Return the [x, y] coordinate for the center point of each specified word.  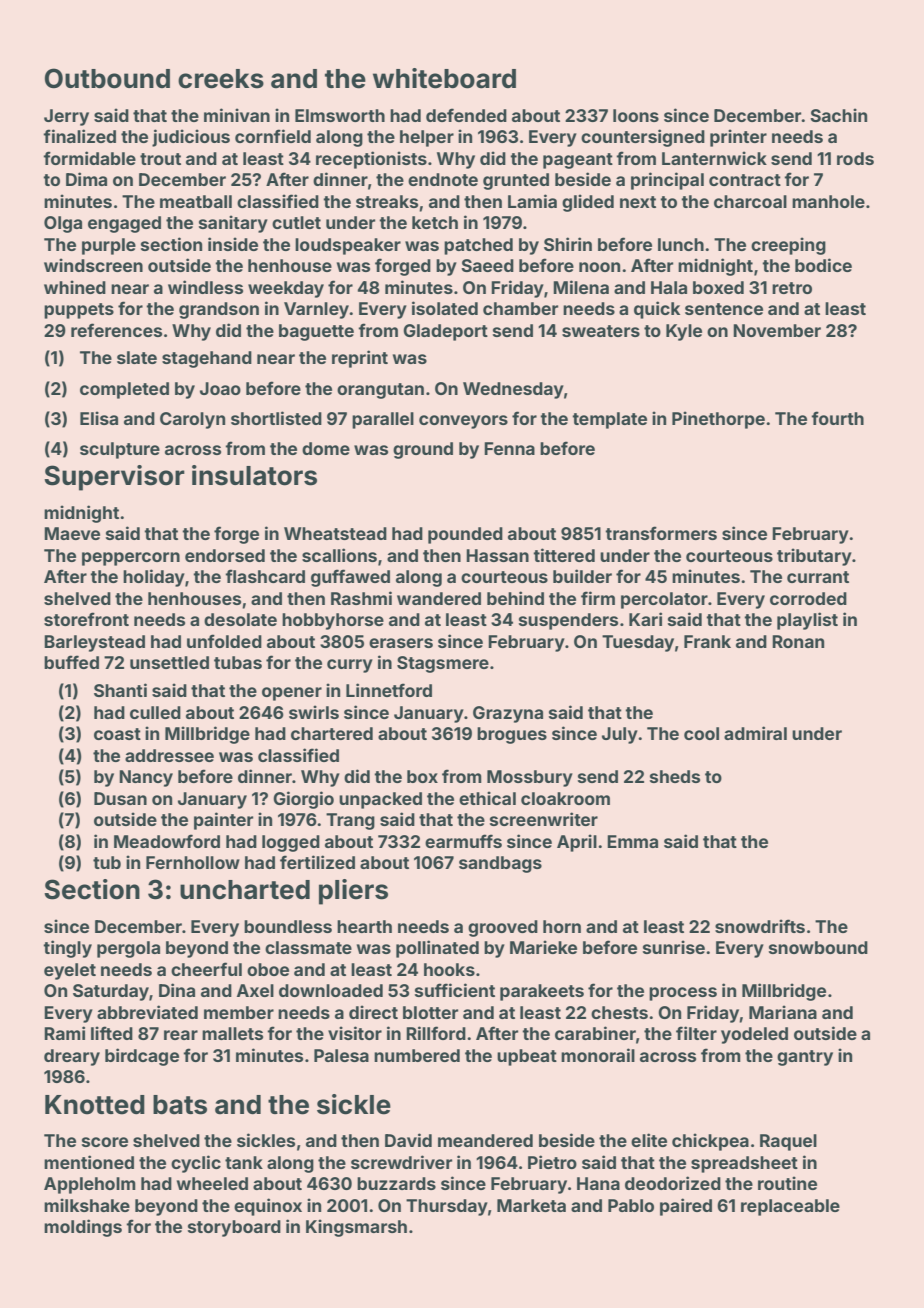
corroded [808, 598]
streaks [387, 201]
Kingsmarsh [356, 1228]
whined [75, 287]
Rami [64, 1033]
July [620, 735]
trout [160, 159]
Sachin [838, 115]
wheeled [212, 1183]
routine [787, 1183]
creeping [788, 246]
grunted [516, 181]
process [683, 994]
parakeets [542, 992]
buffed [71, 662]
